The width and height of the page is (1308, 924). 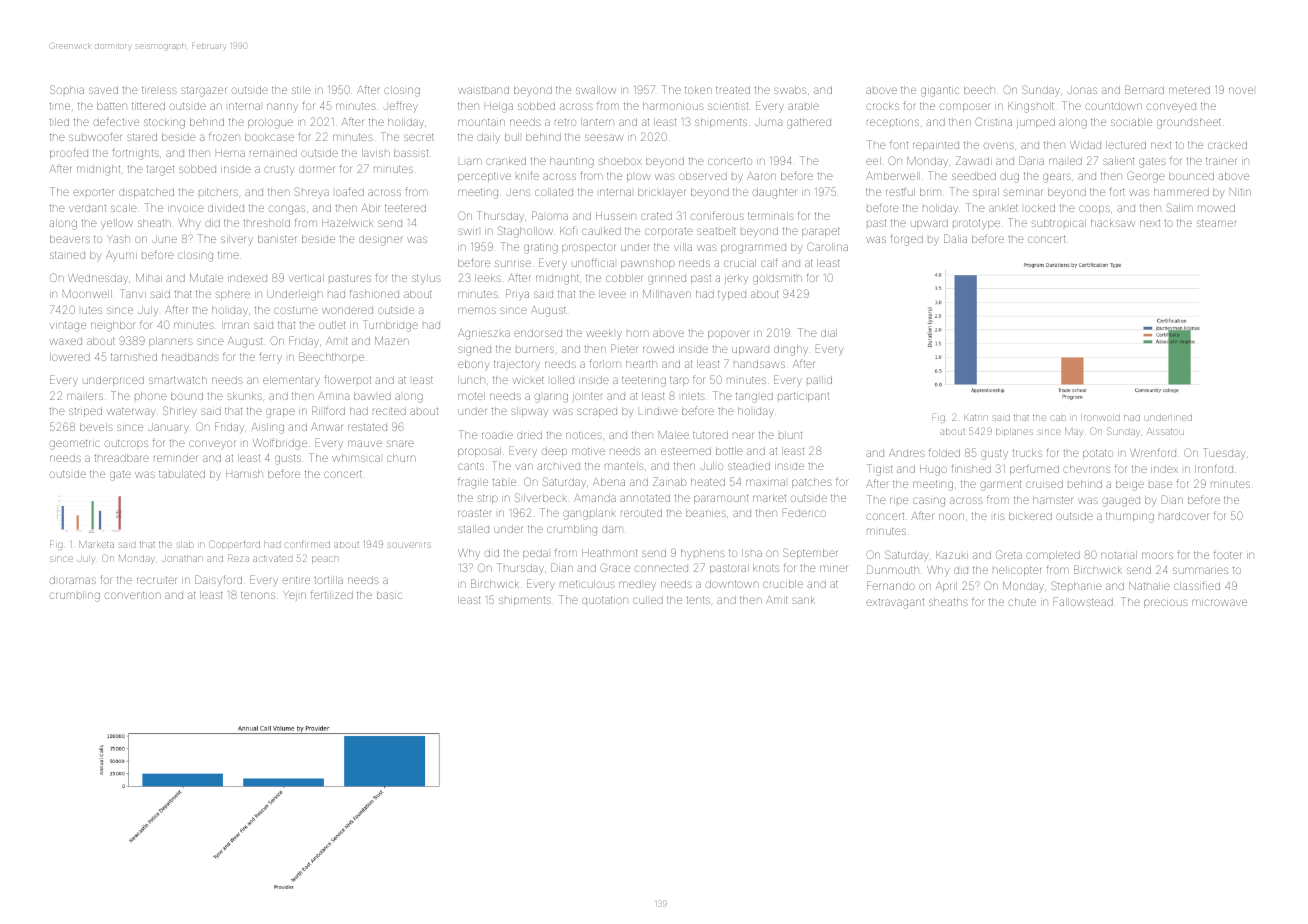 I want to click on vertical, so click(x=306, y=278).
